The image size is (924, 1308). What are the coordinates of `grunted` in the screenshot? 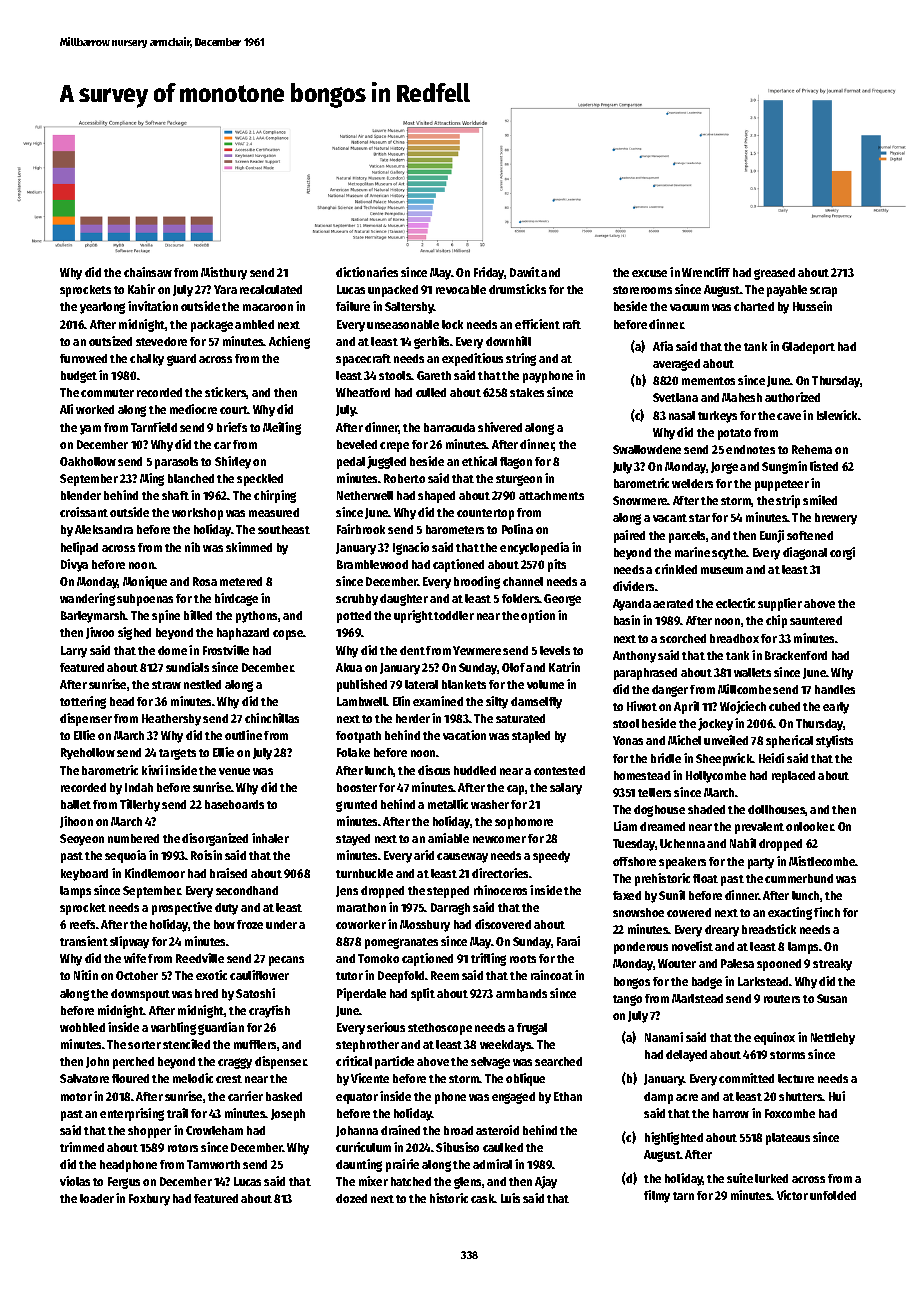 It's located at (356, 806).
